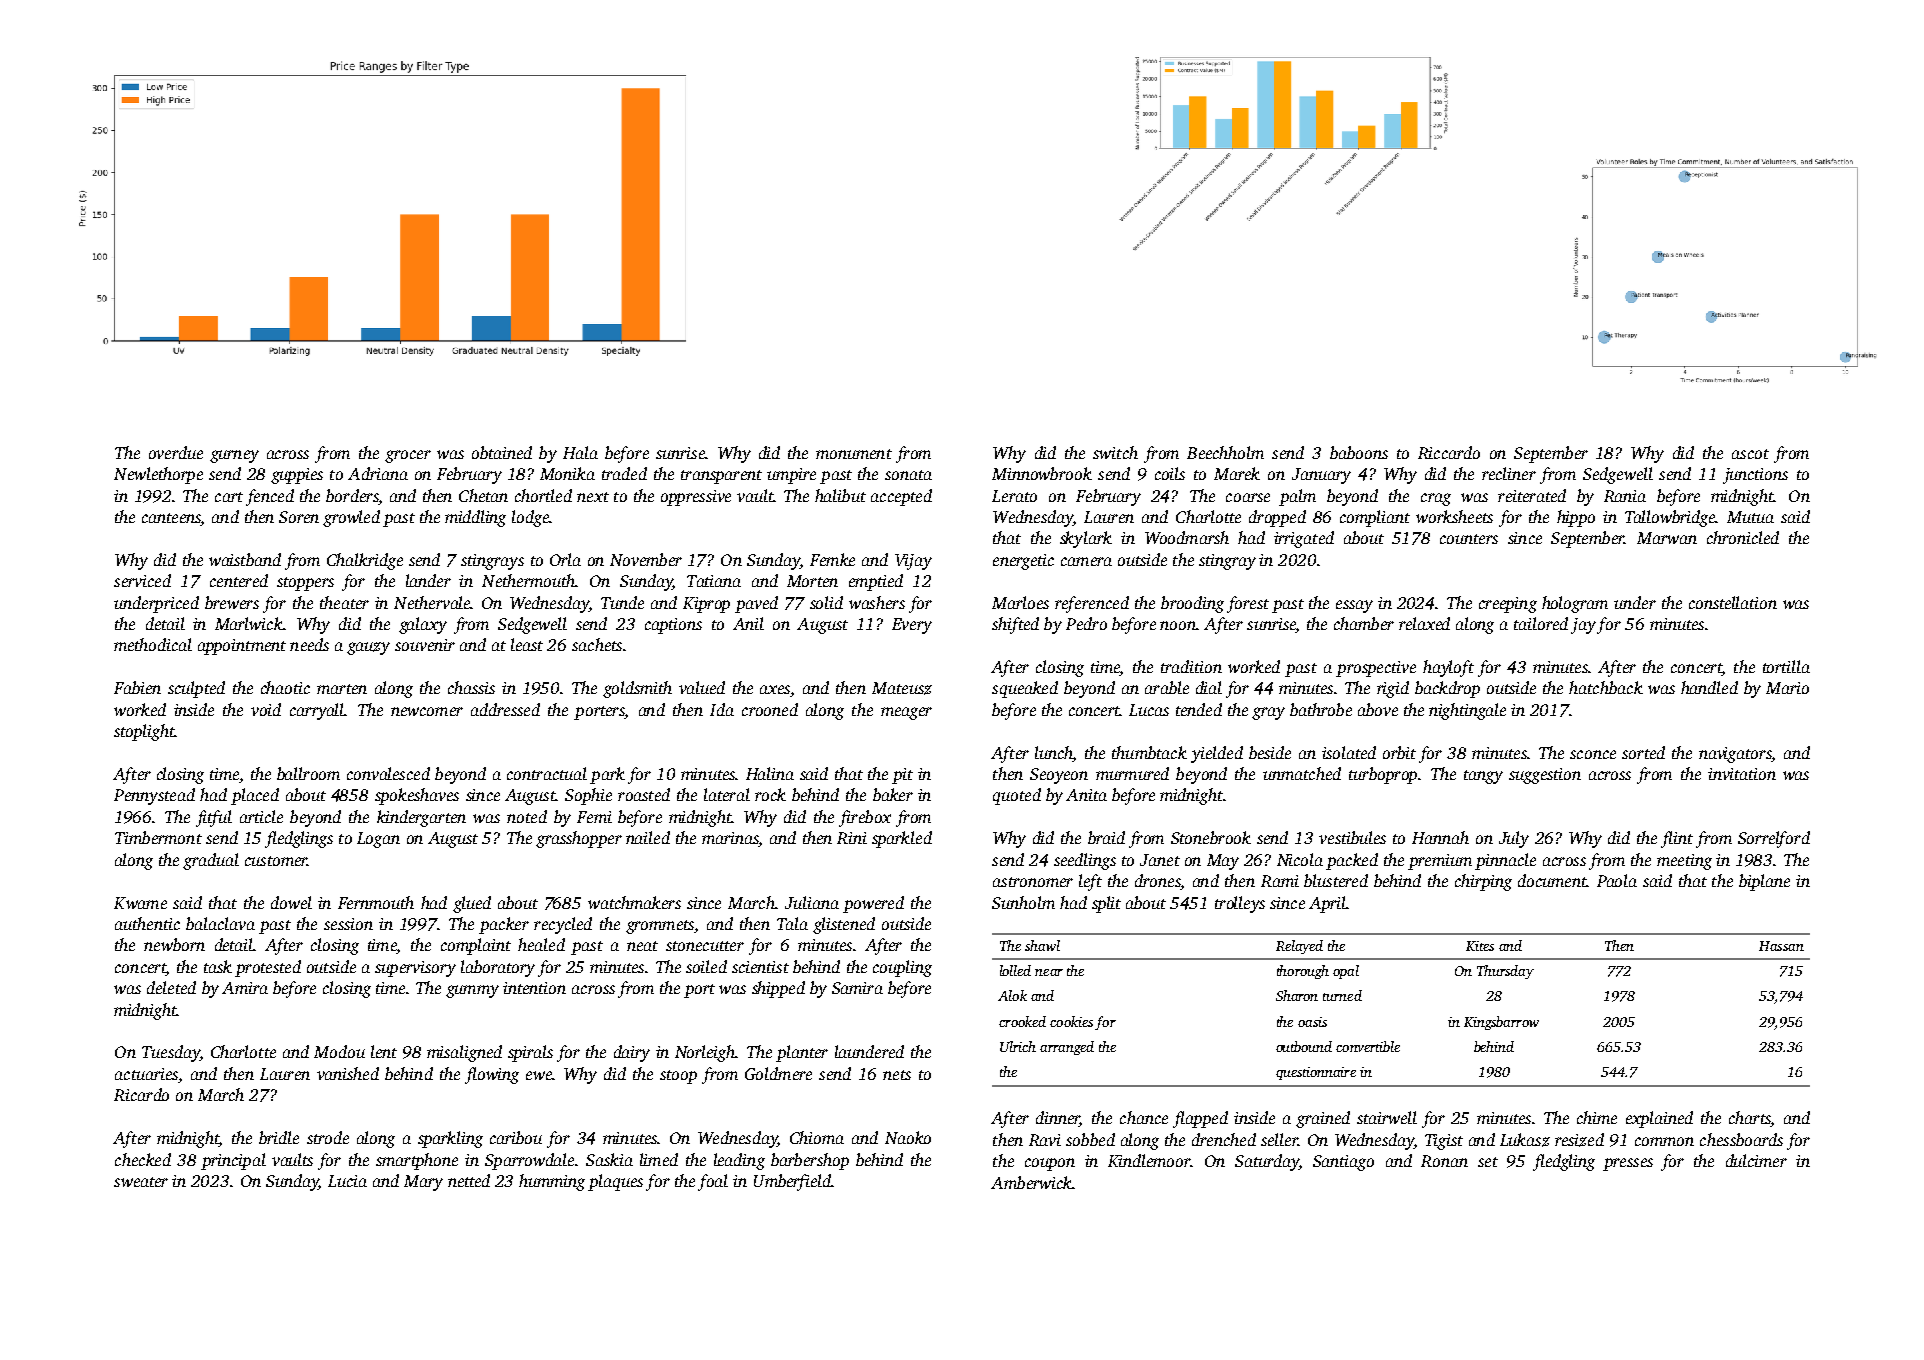 Image resolution: width=1924 pixels, height=1360 pixels. I want to click on biplane, so click(1764, 882).
